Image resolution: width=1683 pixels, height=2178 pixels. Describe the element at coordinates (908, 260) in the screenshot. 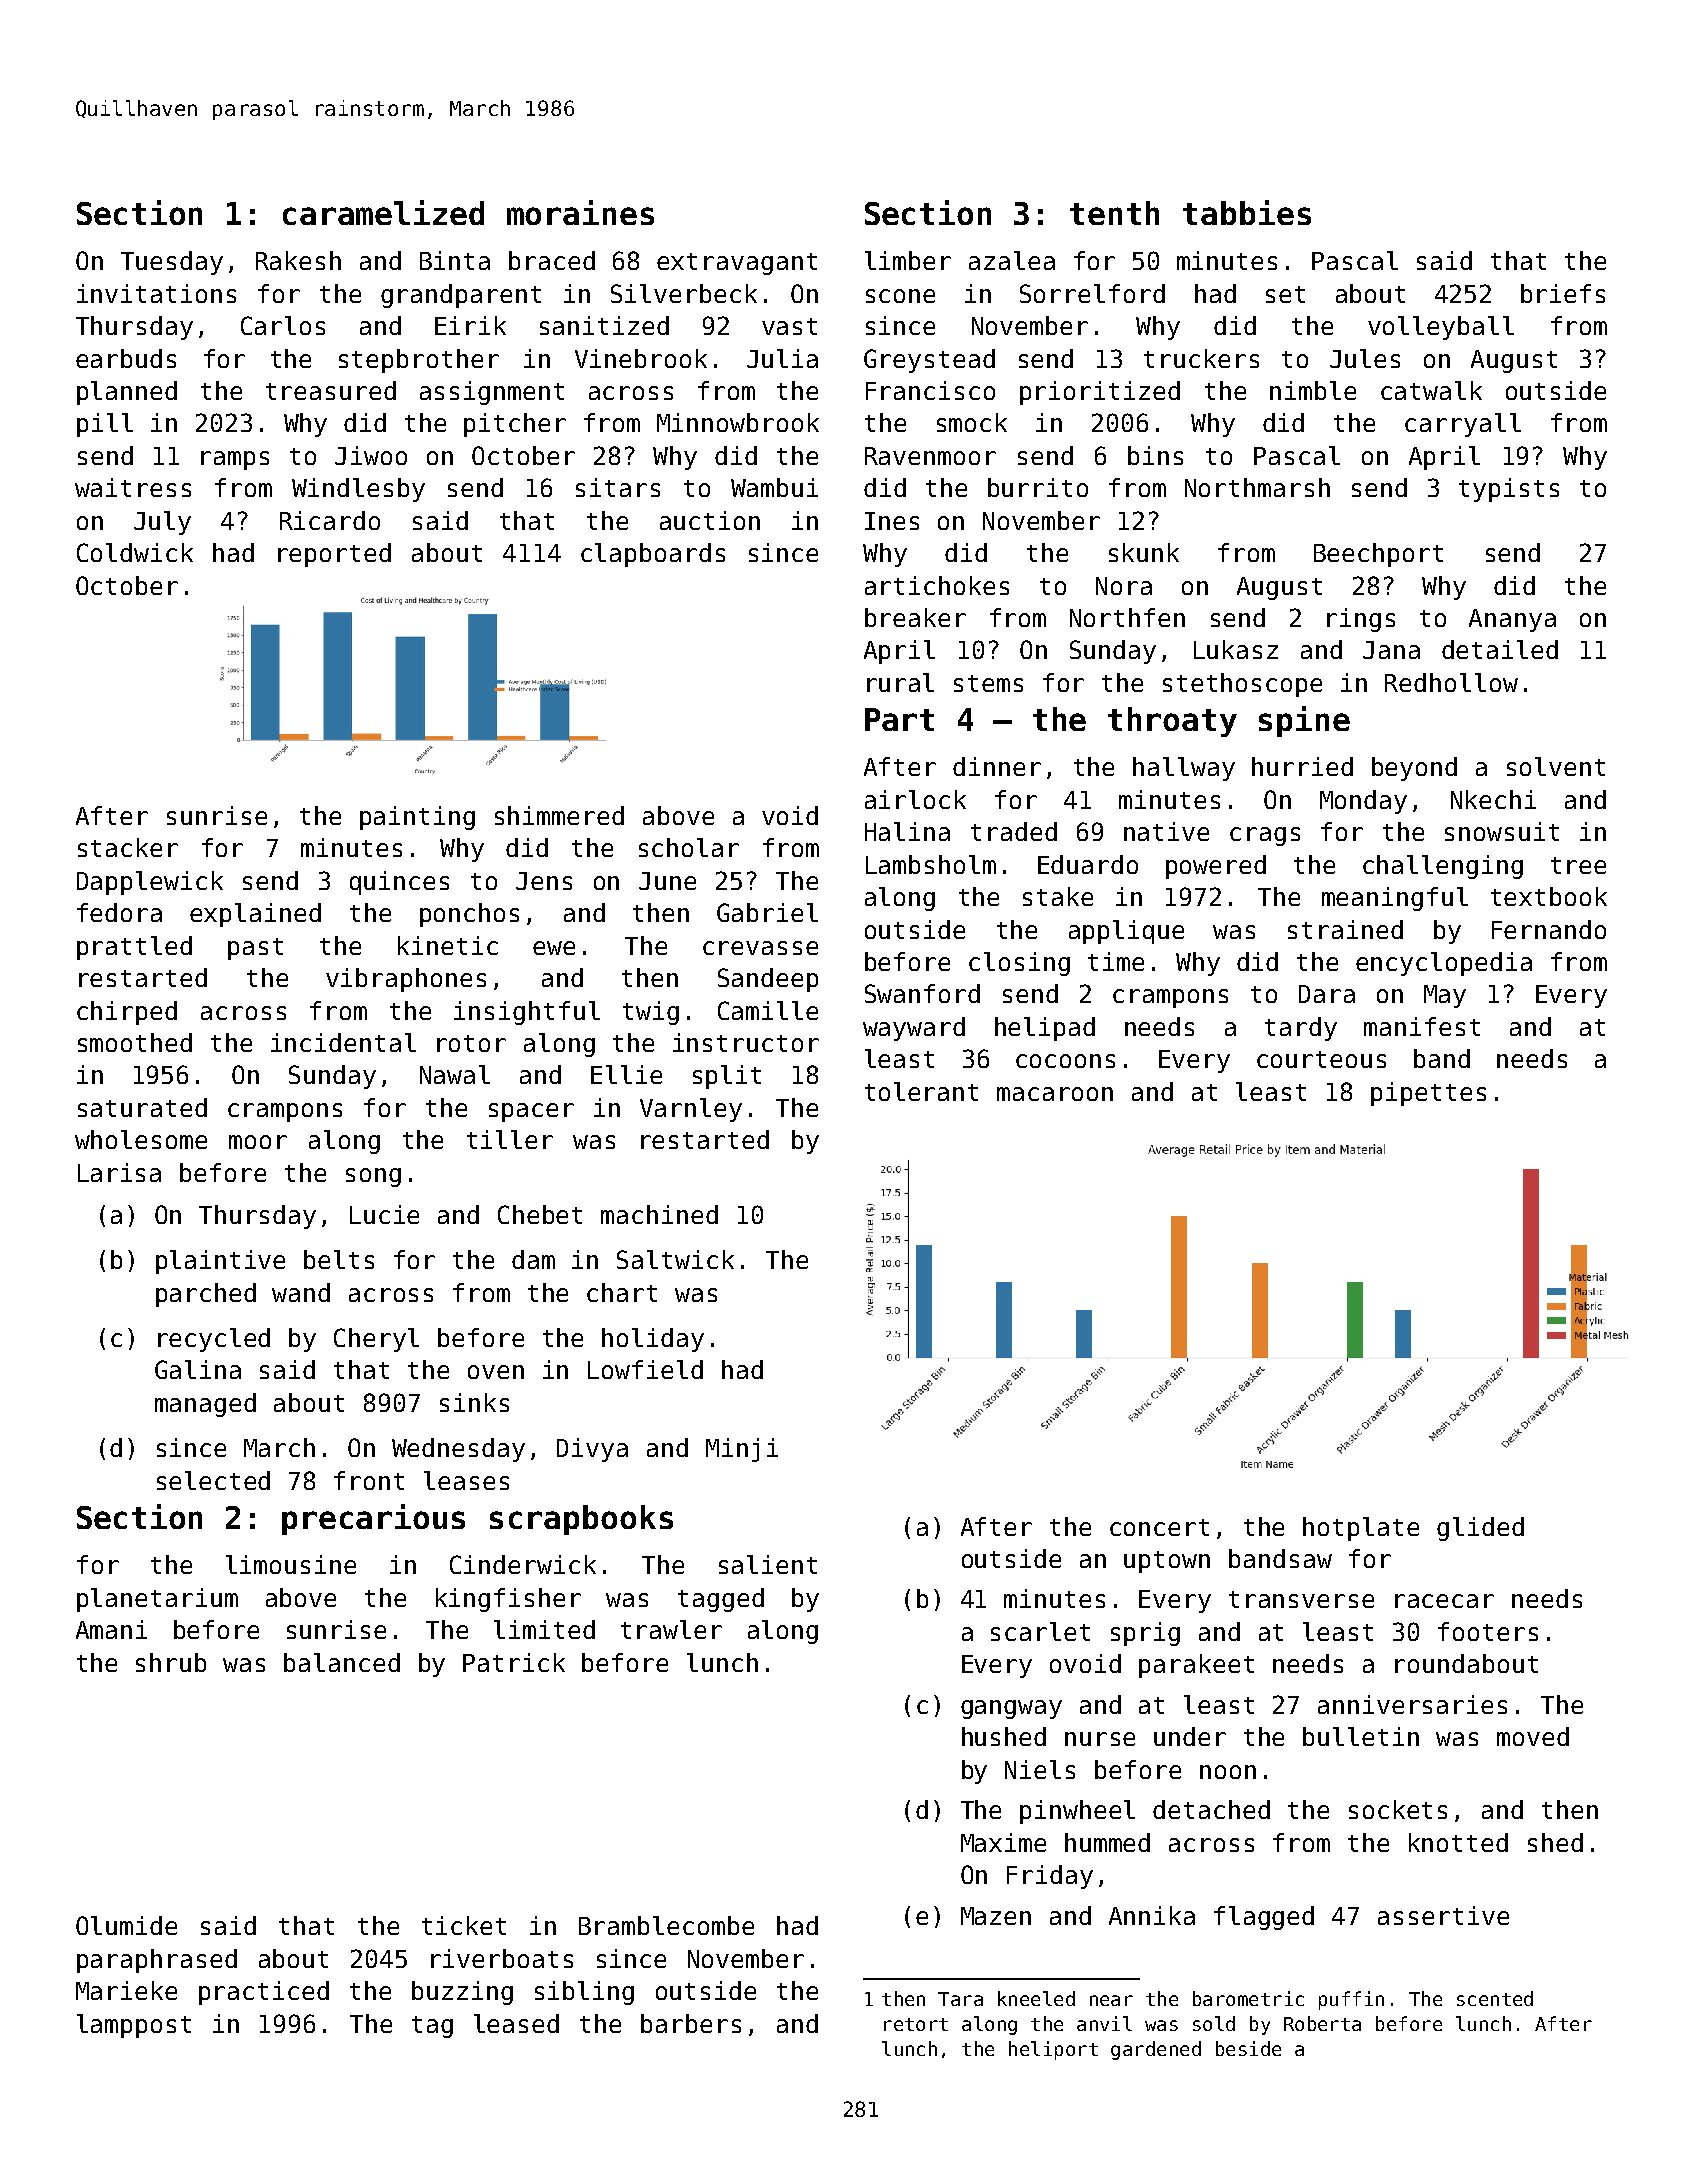

I see `limber` at that location.
